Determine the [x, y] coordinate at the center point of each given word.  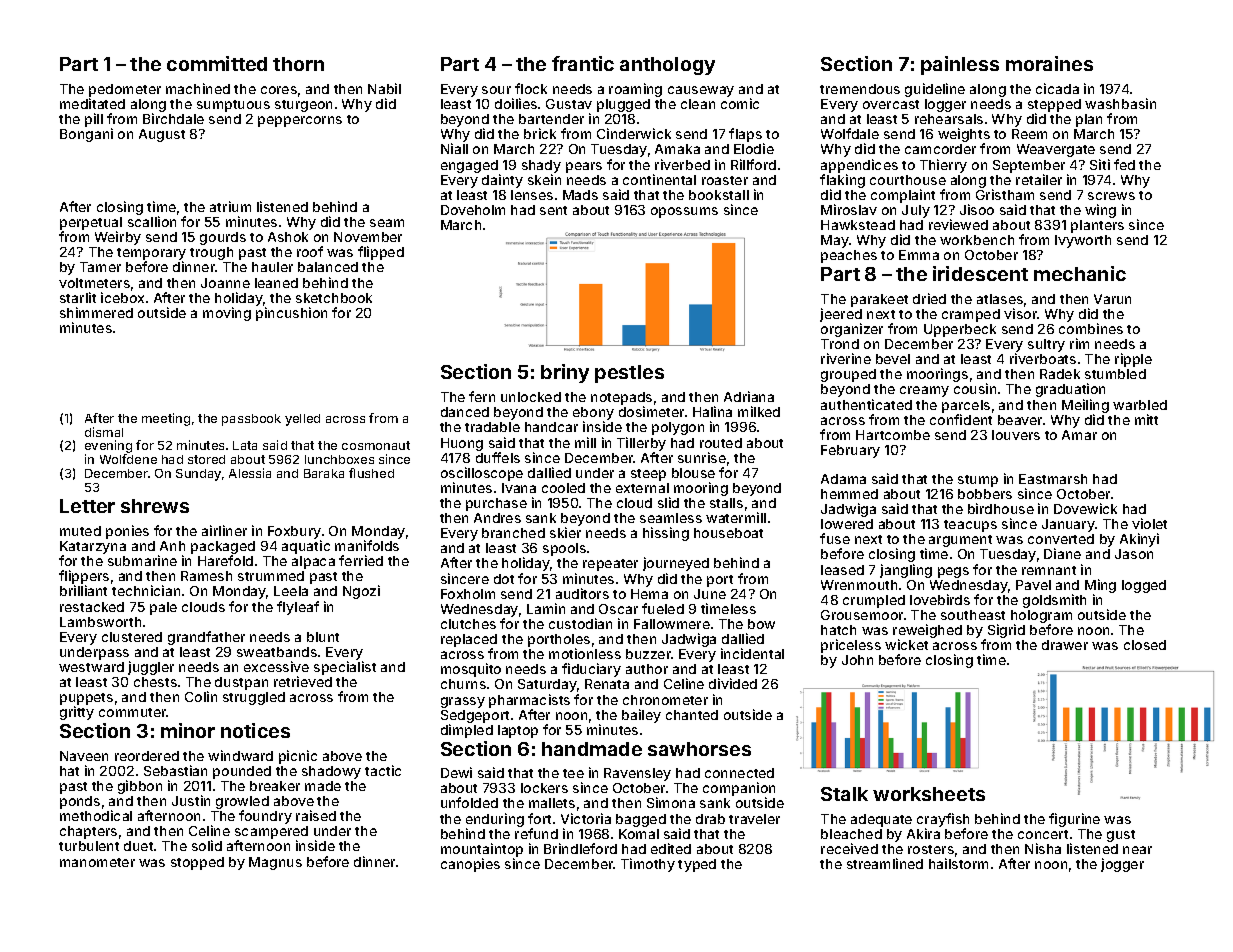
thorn [298, 64]
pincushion [291, 314]
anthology [667, 66]
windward [240, 755]
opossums [684, 212]
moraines [1049, 63]
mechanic [1080, 273]
